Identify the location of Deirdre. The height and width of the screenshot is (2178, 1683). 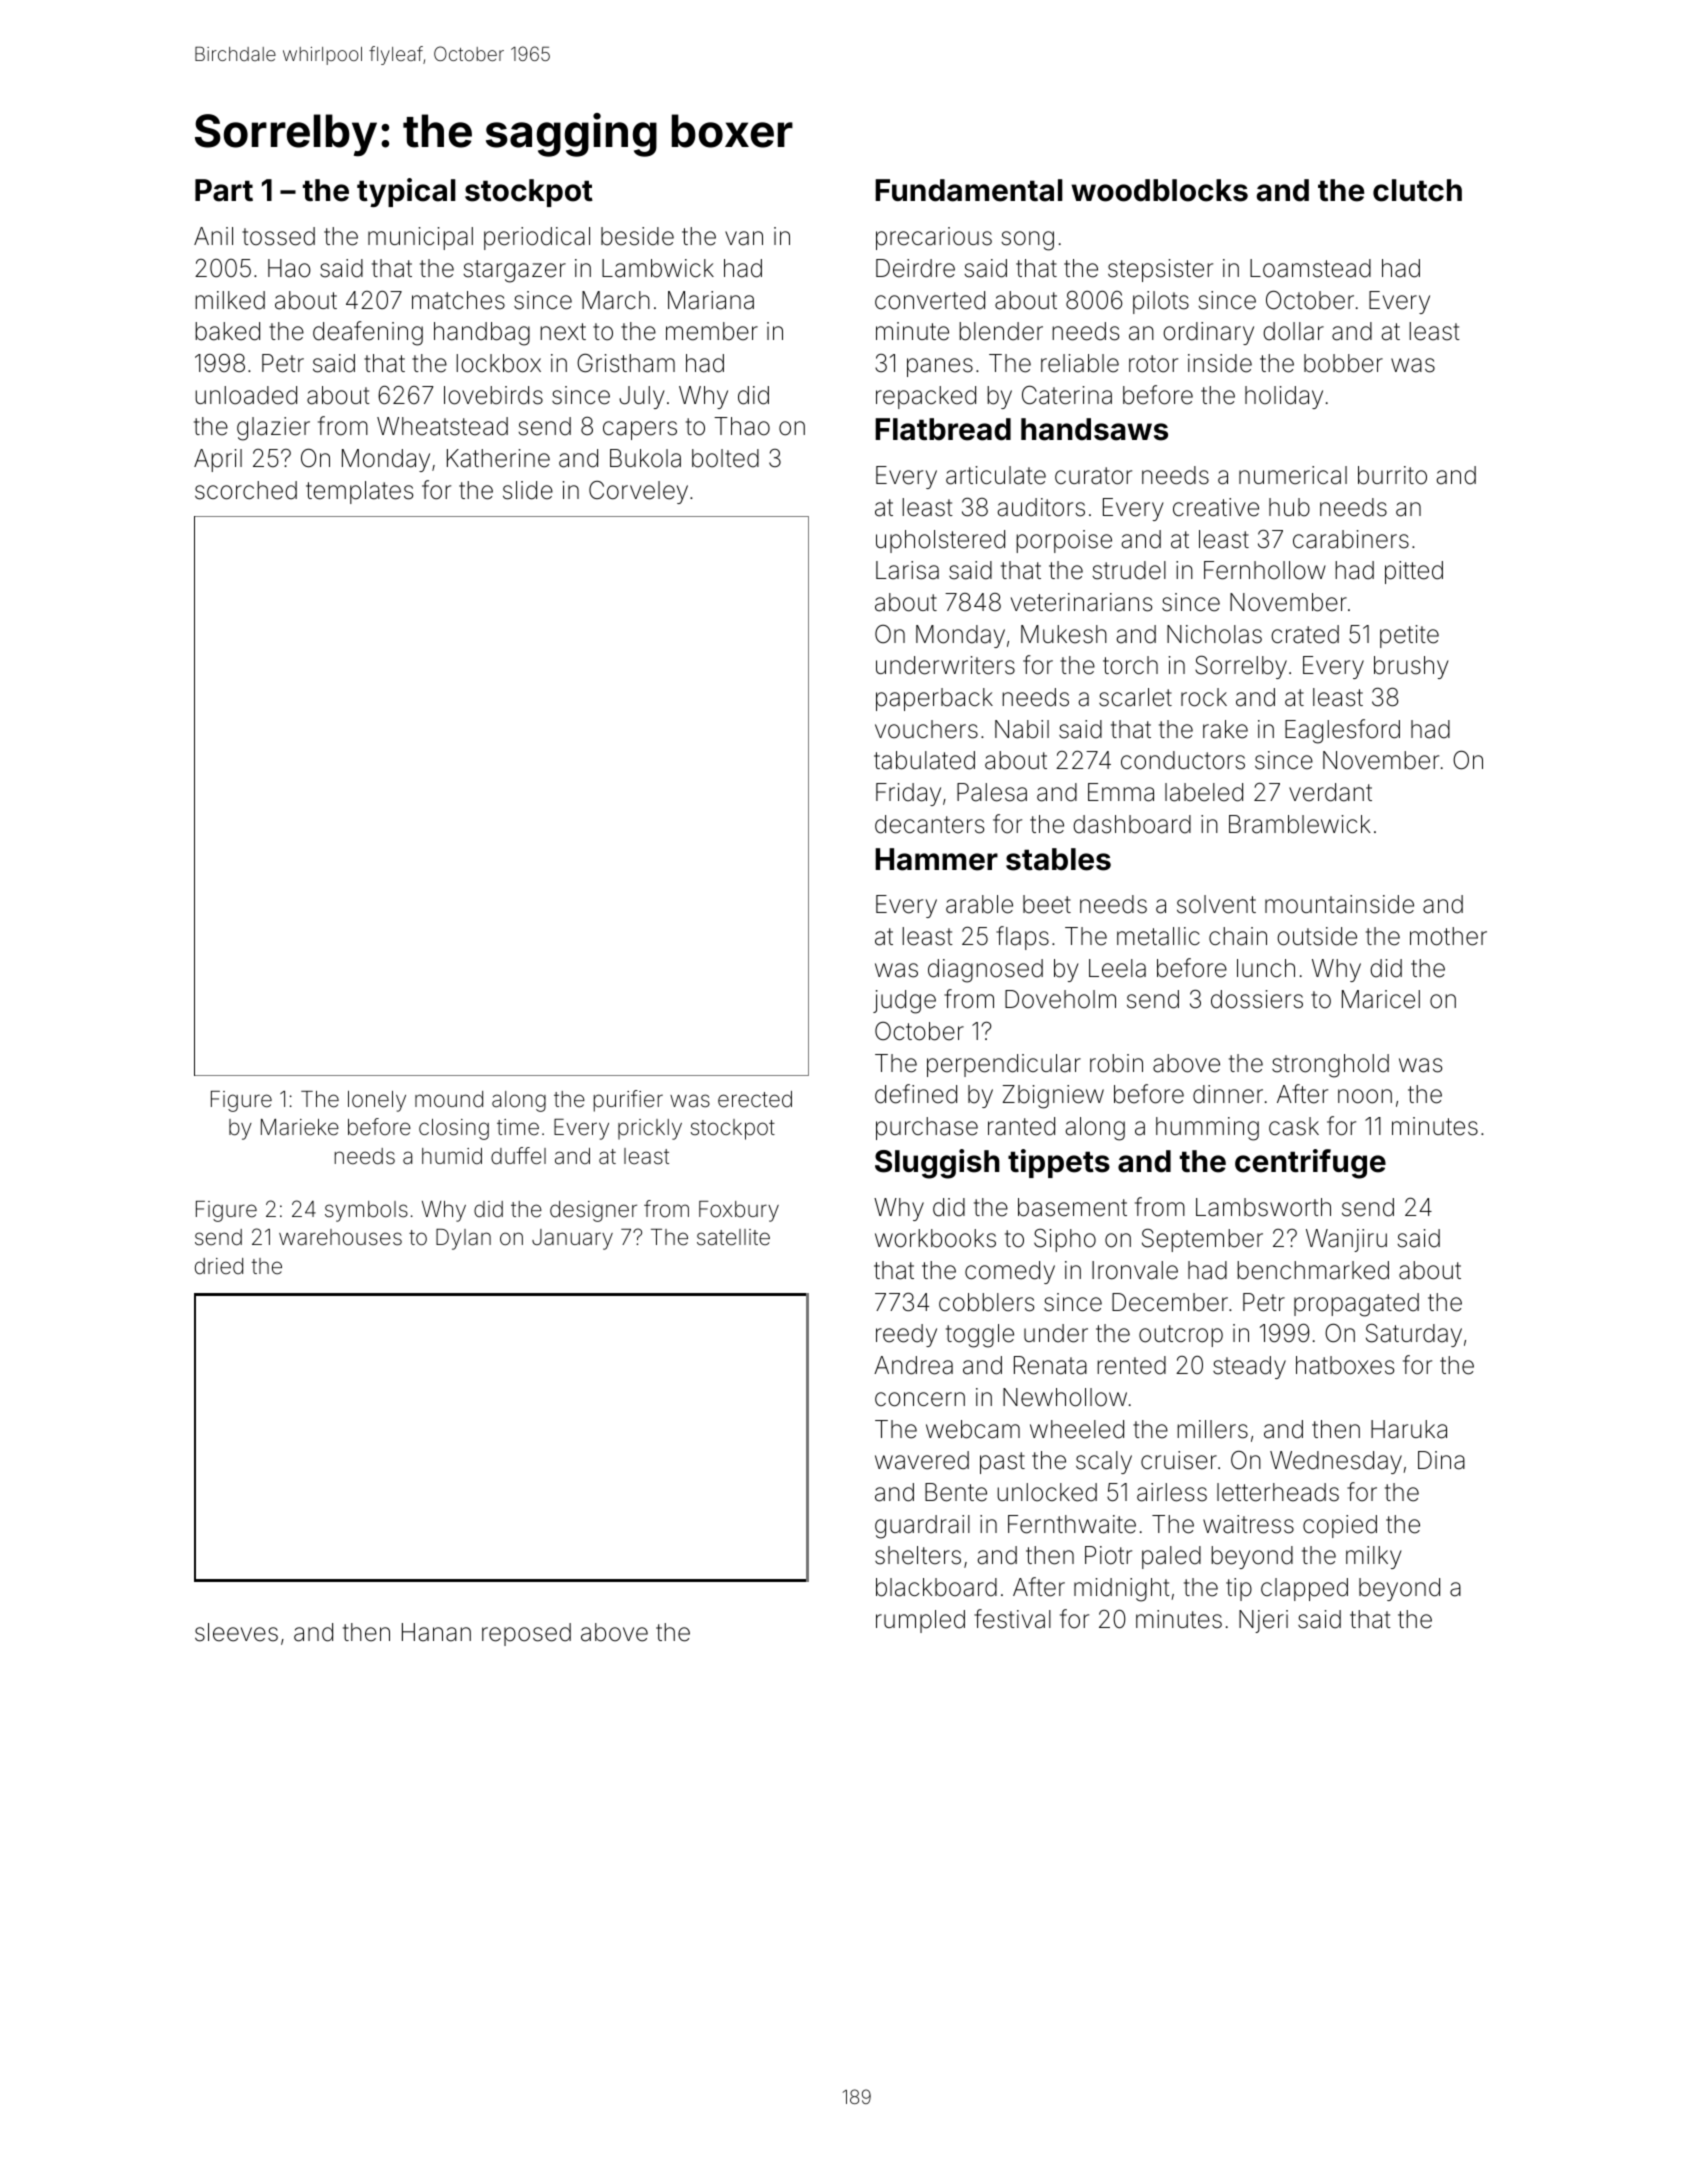
(915, 268).
